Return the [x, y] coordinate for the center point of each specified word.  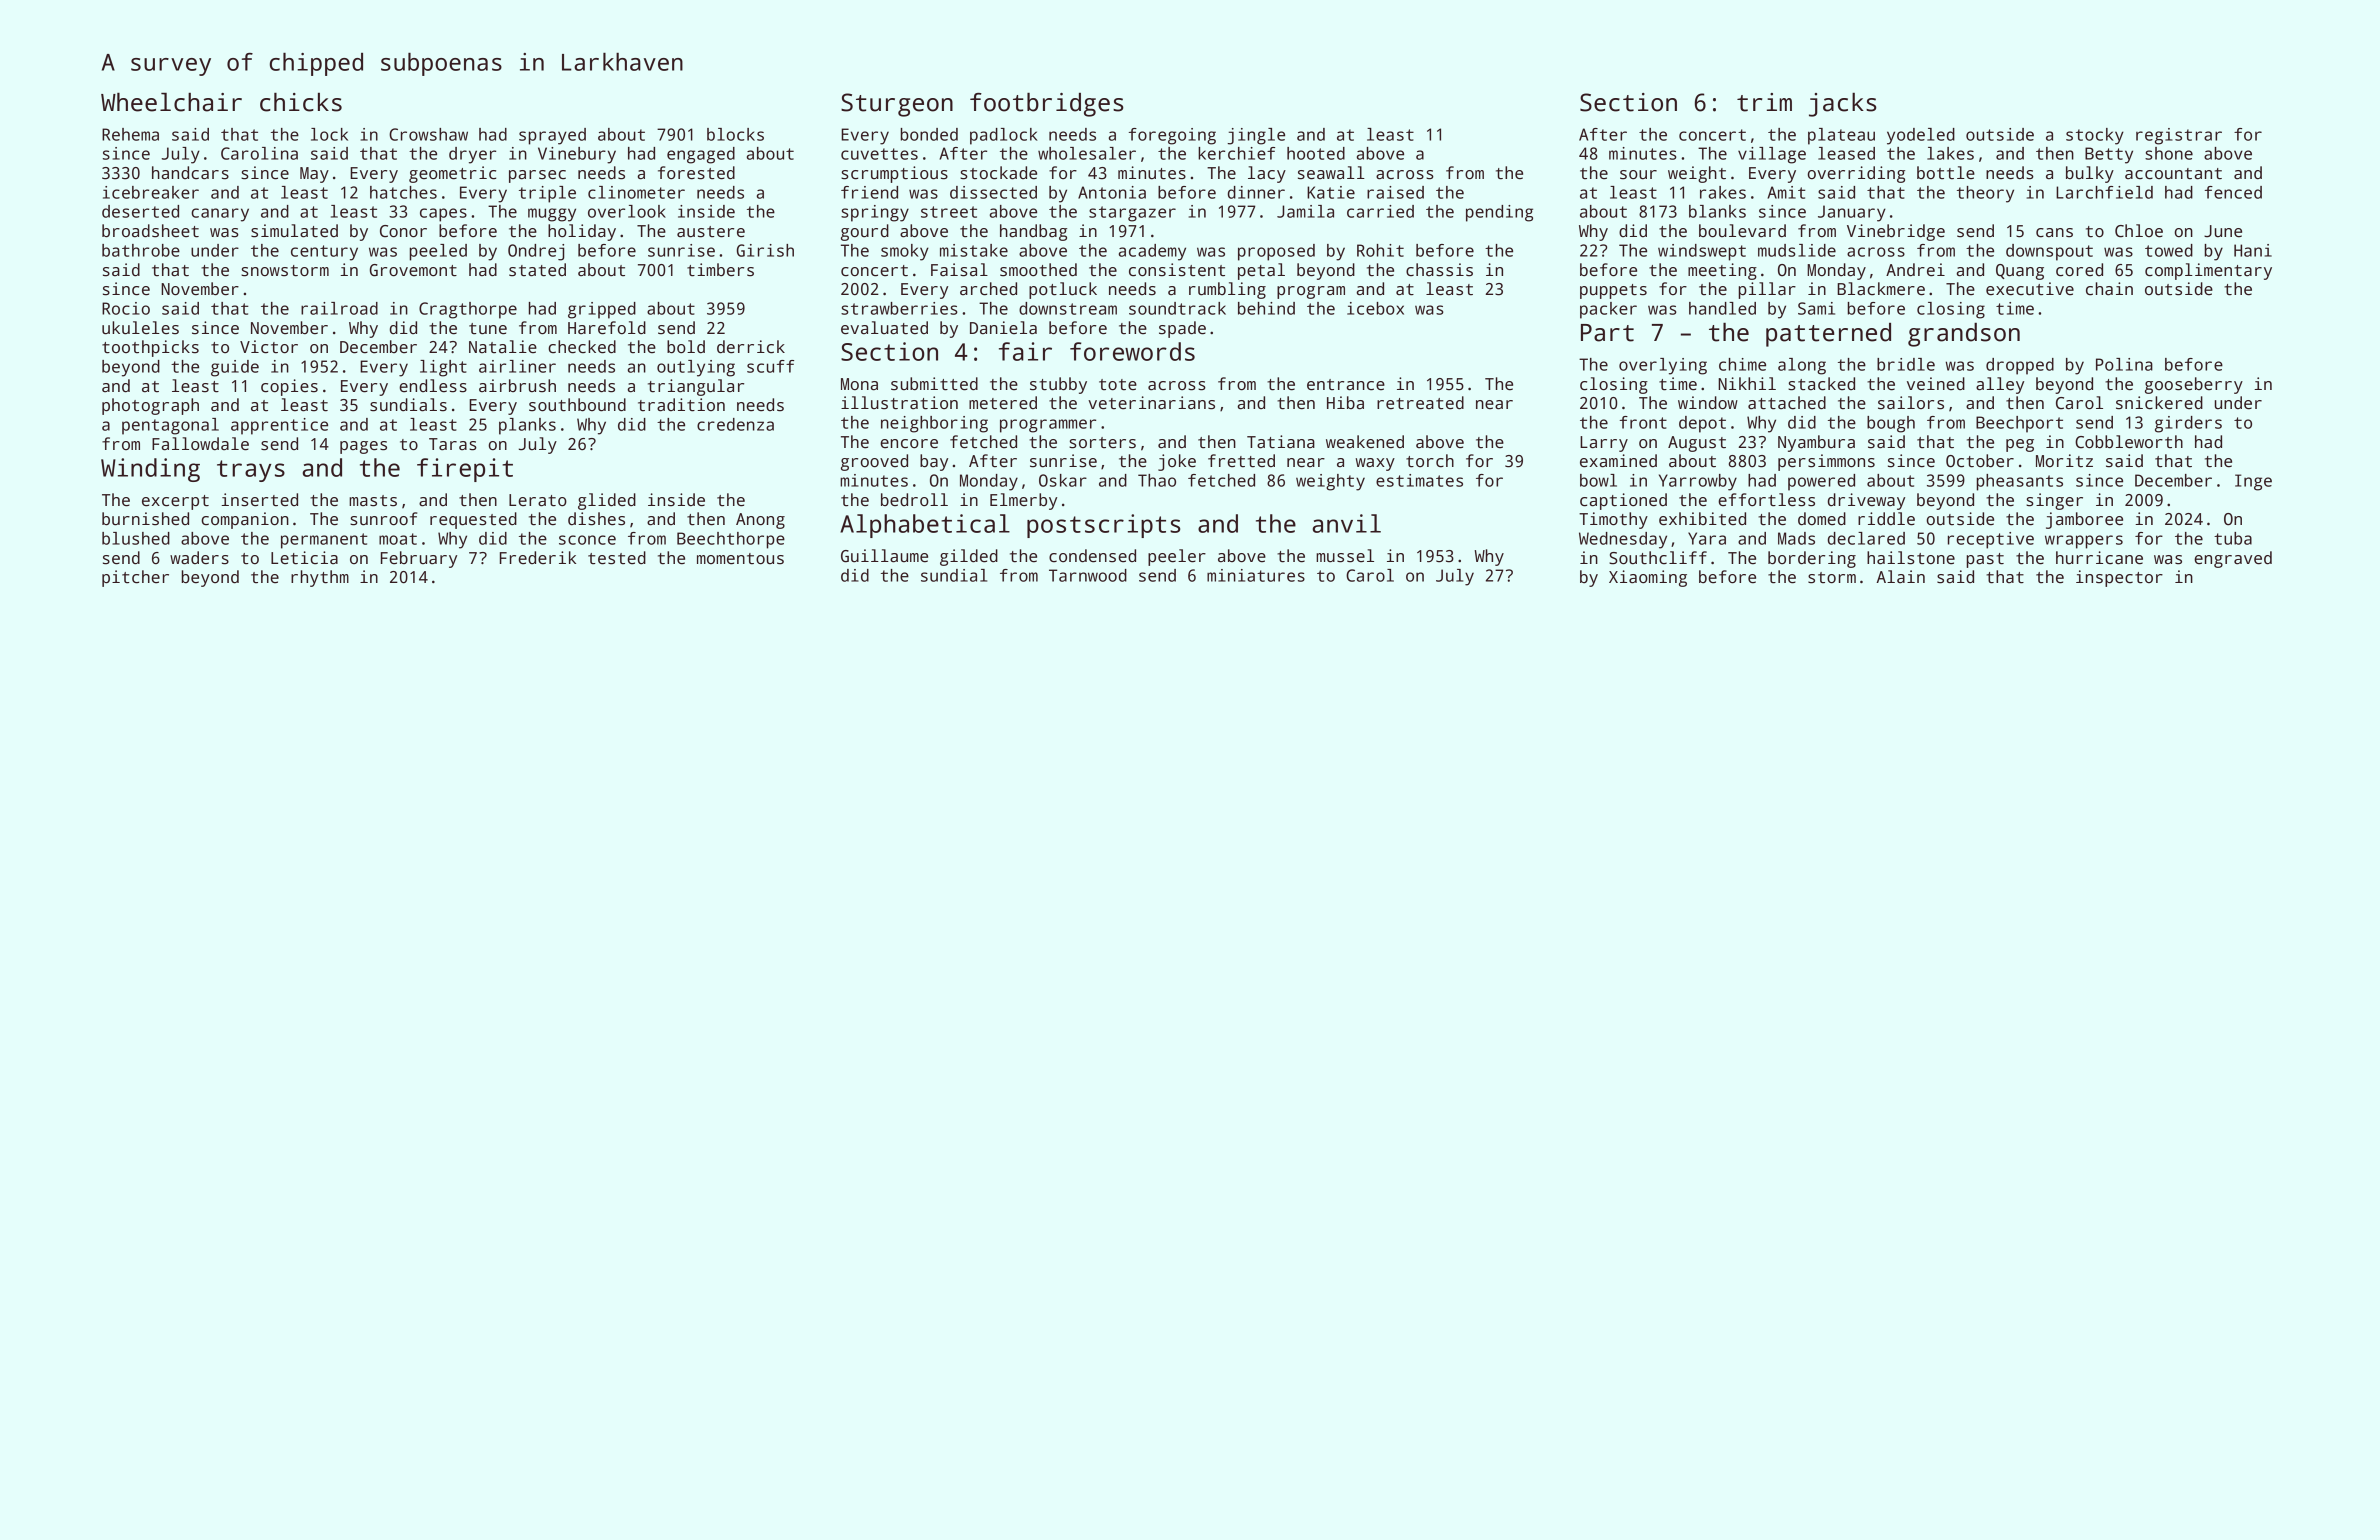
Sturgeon [897, 105]
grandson [1964, 335]
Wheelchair [171, 102]
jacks [1843, 105]
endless [433, 386]
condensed [1092, 556]
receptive [1991, 540]
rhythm [320, 578]
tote [1118, 385]
